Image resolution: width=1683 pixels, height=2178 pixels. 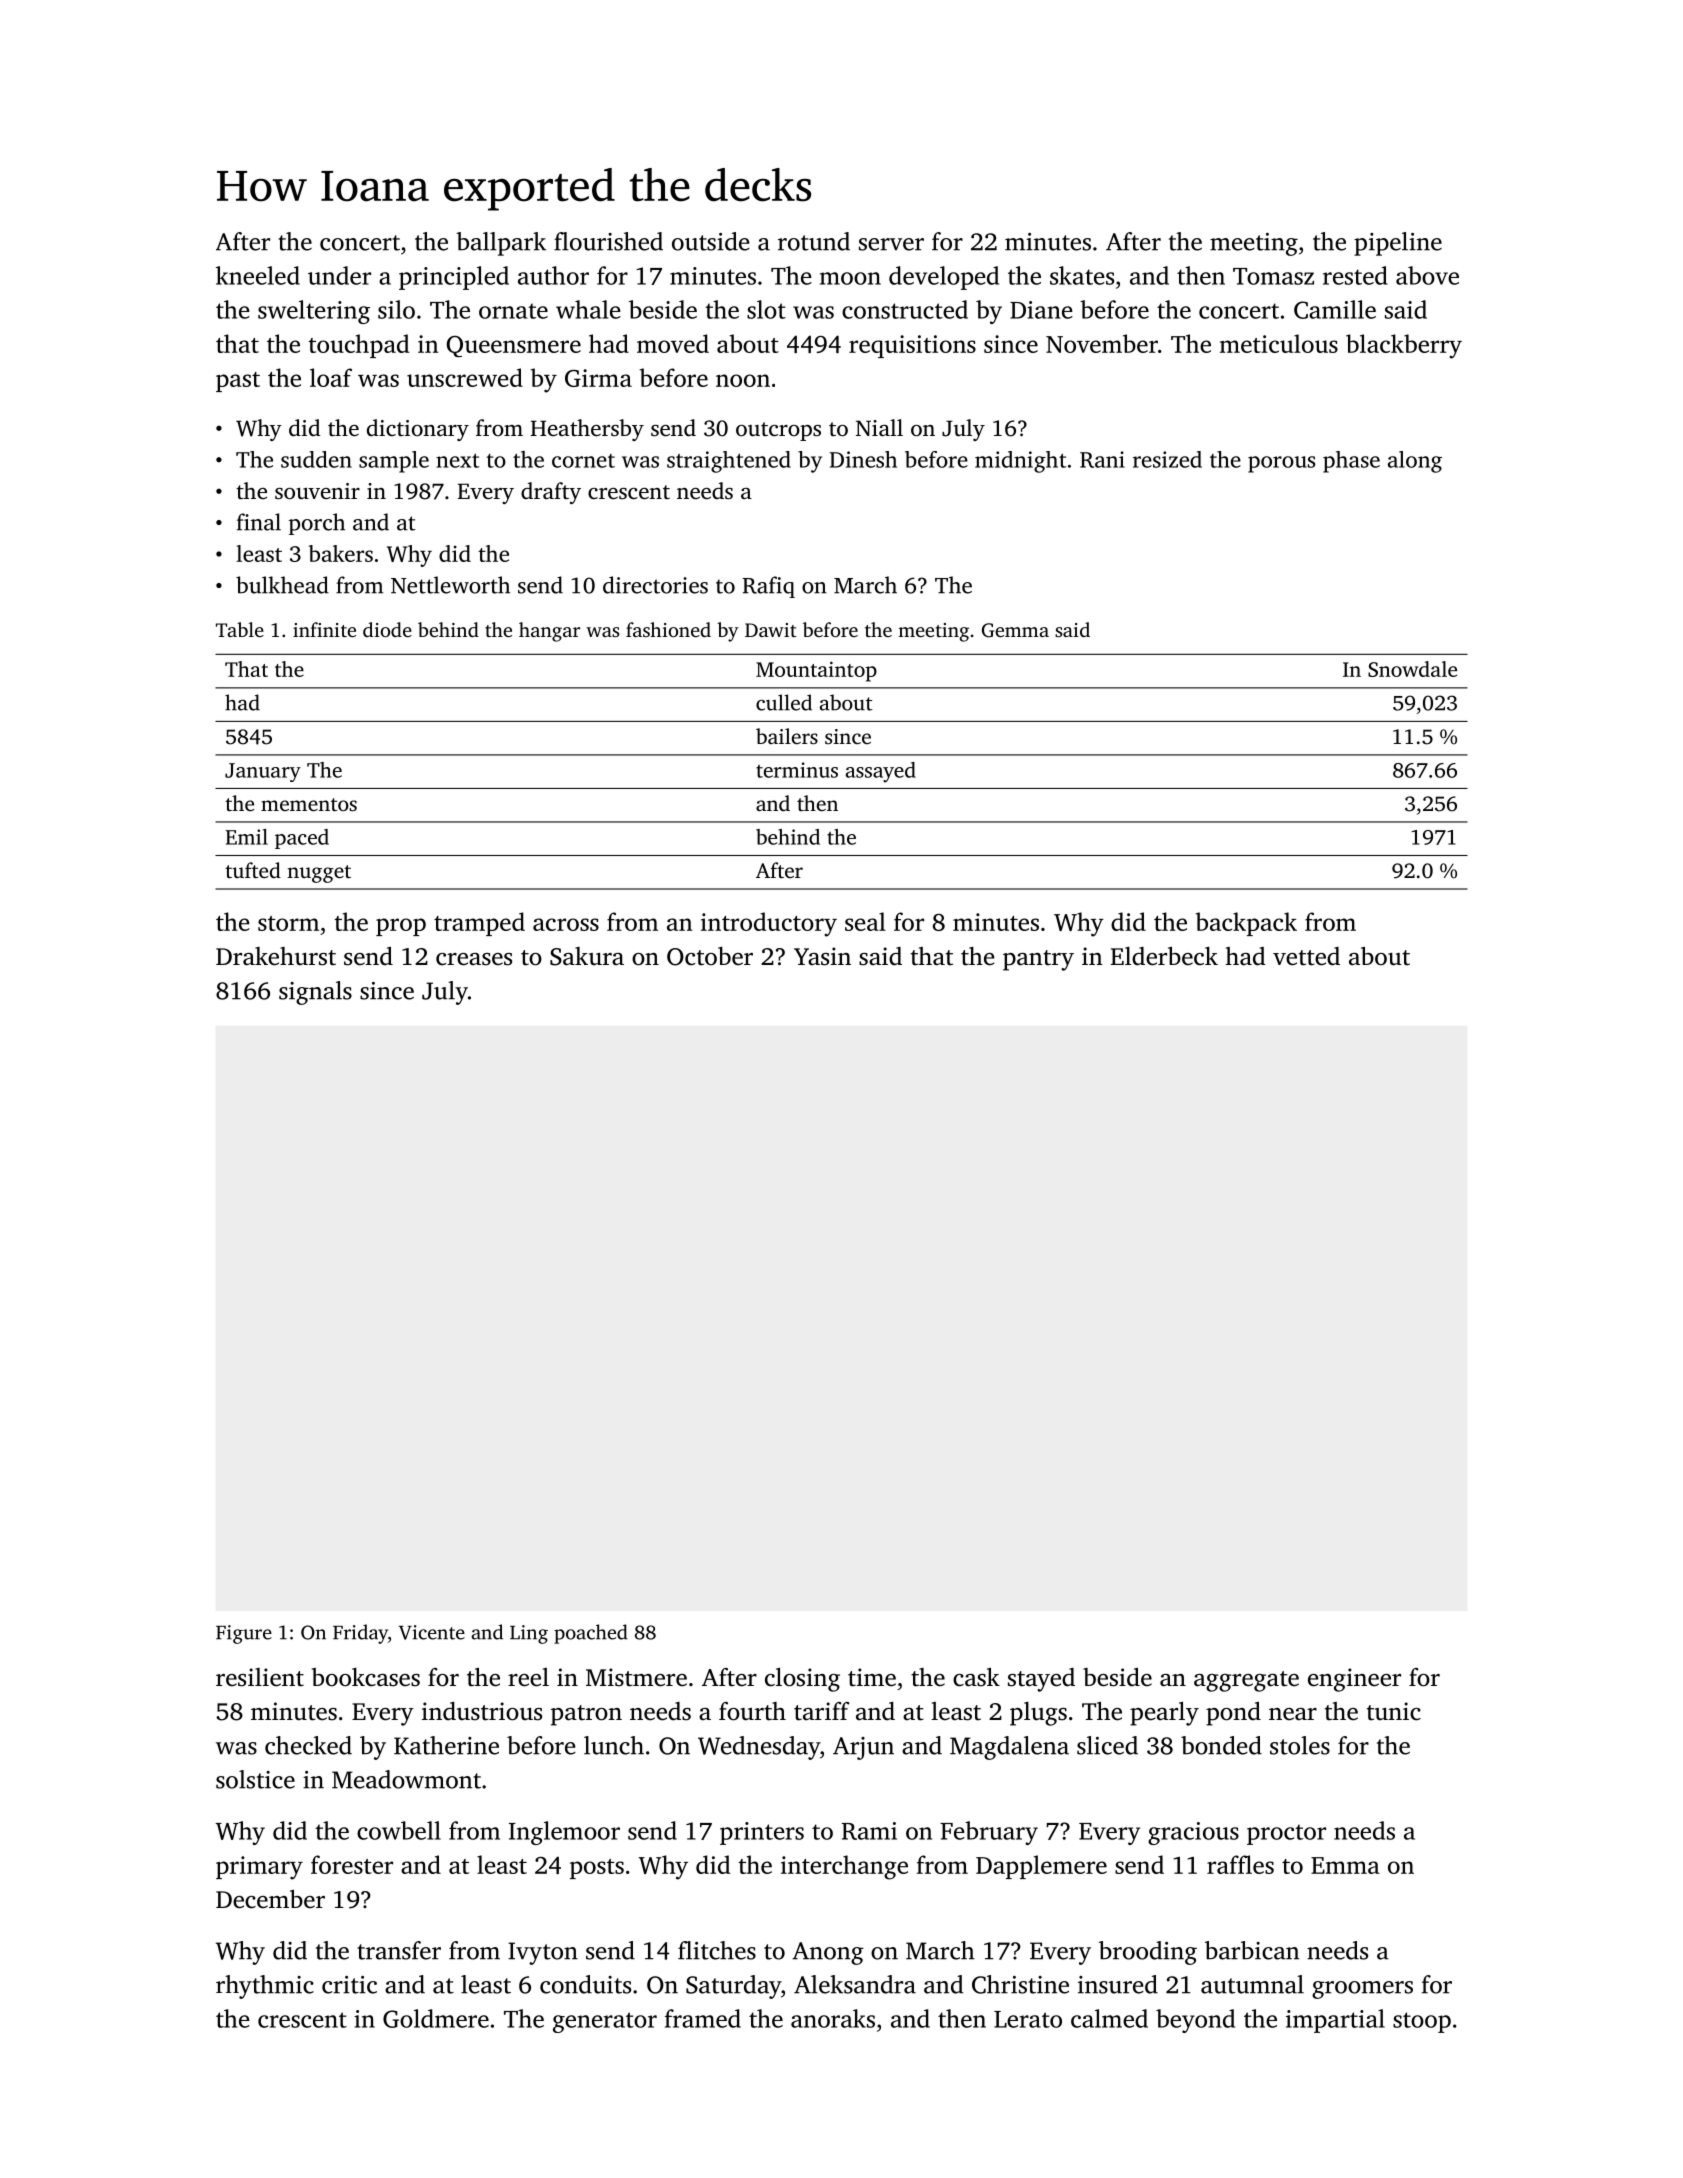 What do you see at coordinates (1306, 956) in the page?
I see `vetted` at bounding box center [1306, 956].
